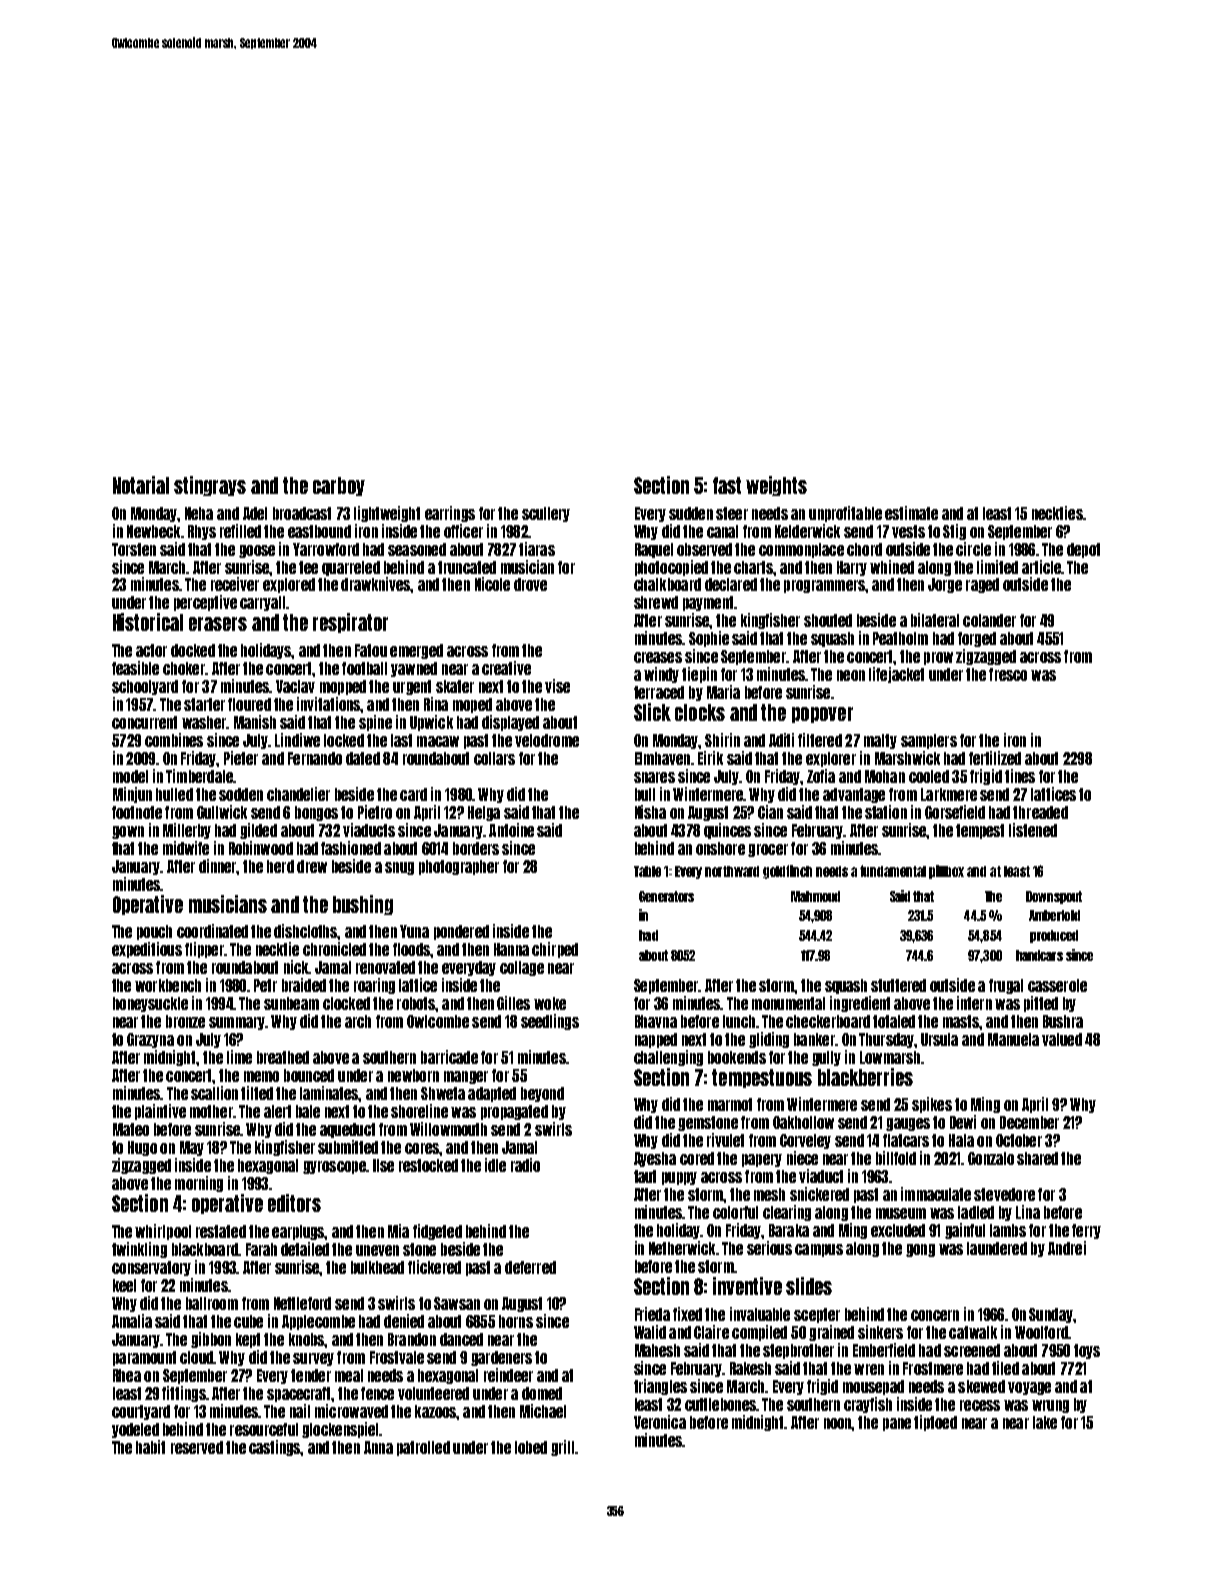 Image resolution: width=1213 pixels, height=1570 pixels. What do you see at coordinates (291, 1003) in the page?
I see `sunbeam` at bounding box center [291, 1003].
